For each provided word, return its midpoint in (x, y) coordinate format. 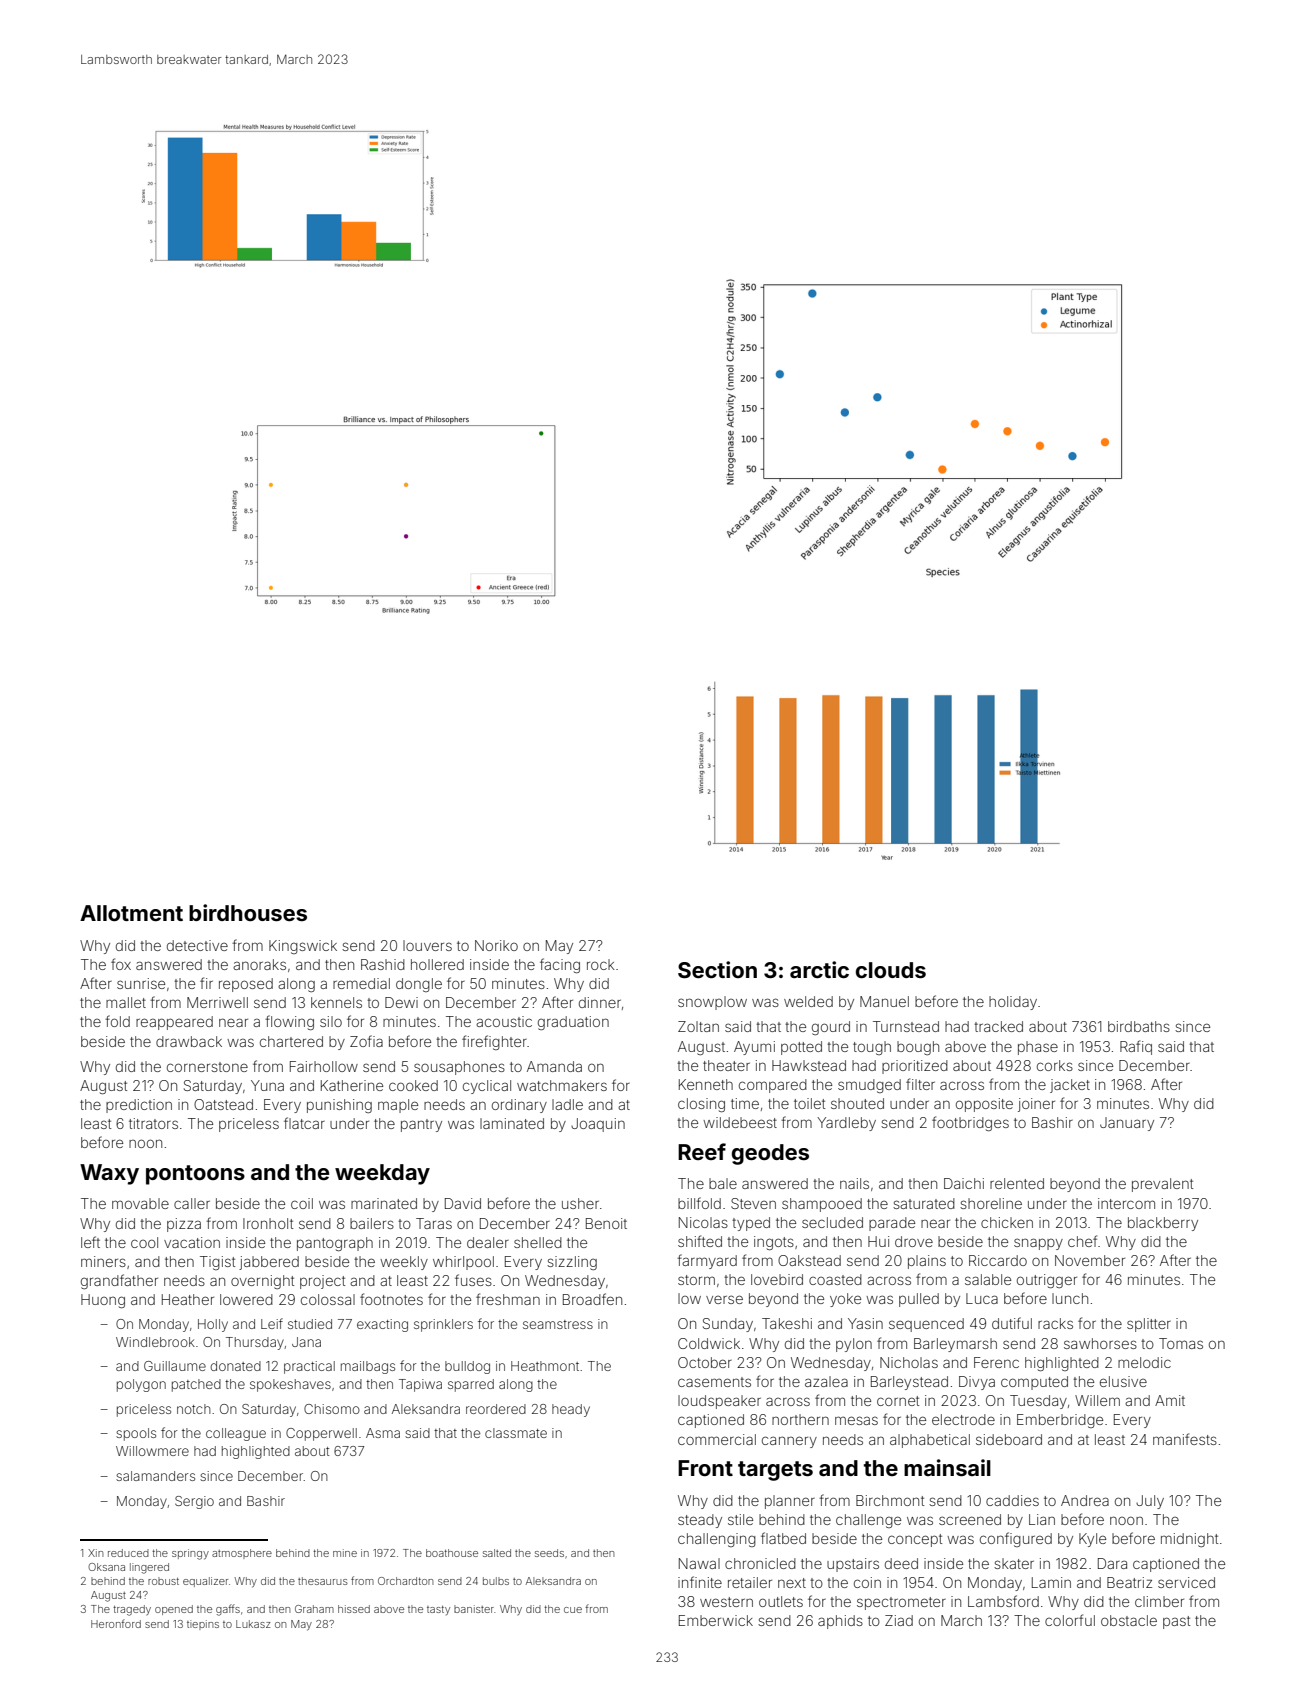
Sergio (194, 1502)
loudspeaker (719, 1402)
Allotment (131, 913)
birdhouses (248, 912)
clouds (891, 970)
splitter (1149, 1325)
